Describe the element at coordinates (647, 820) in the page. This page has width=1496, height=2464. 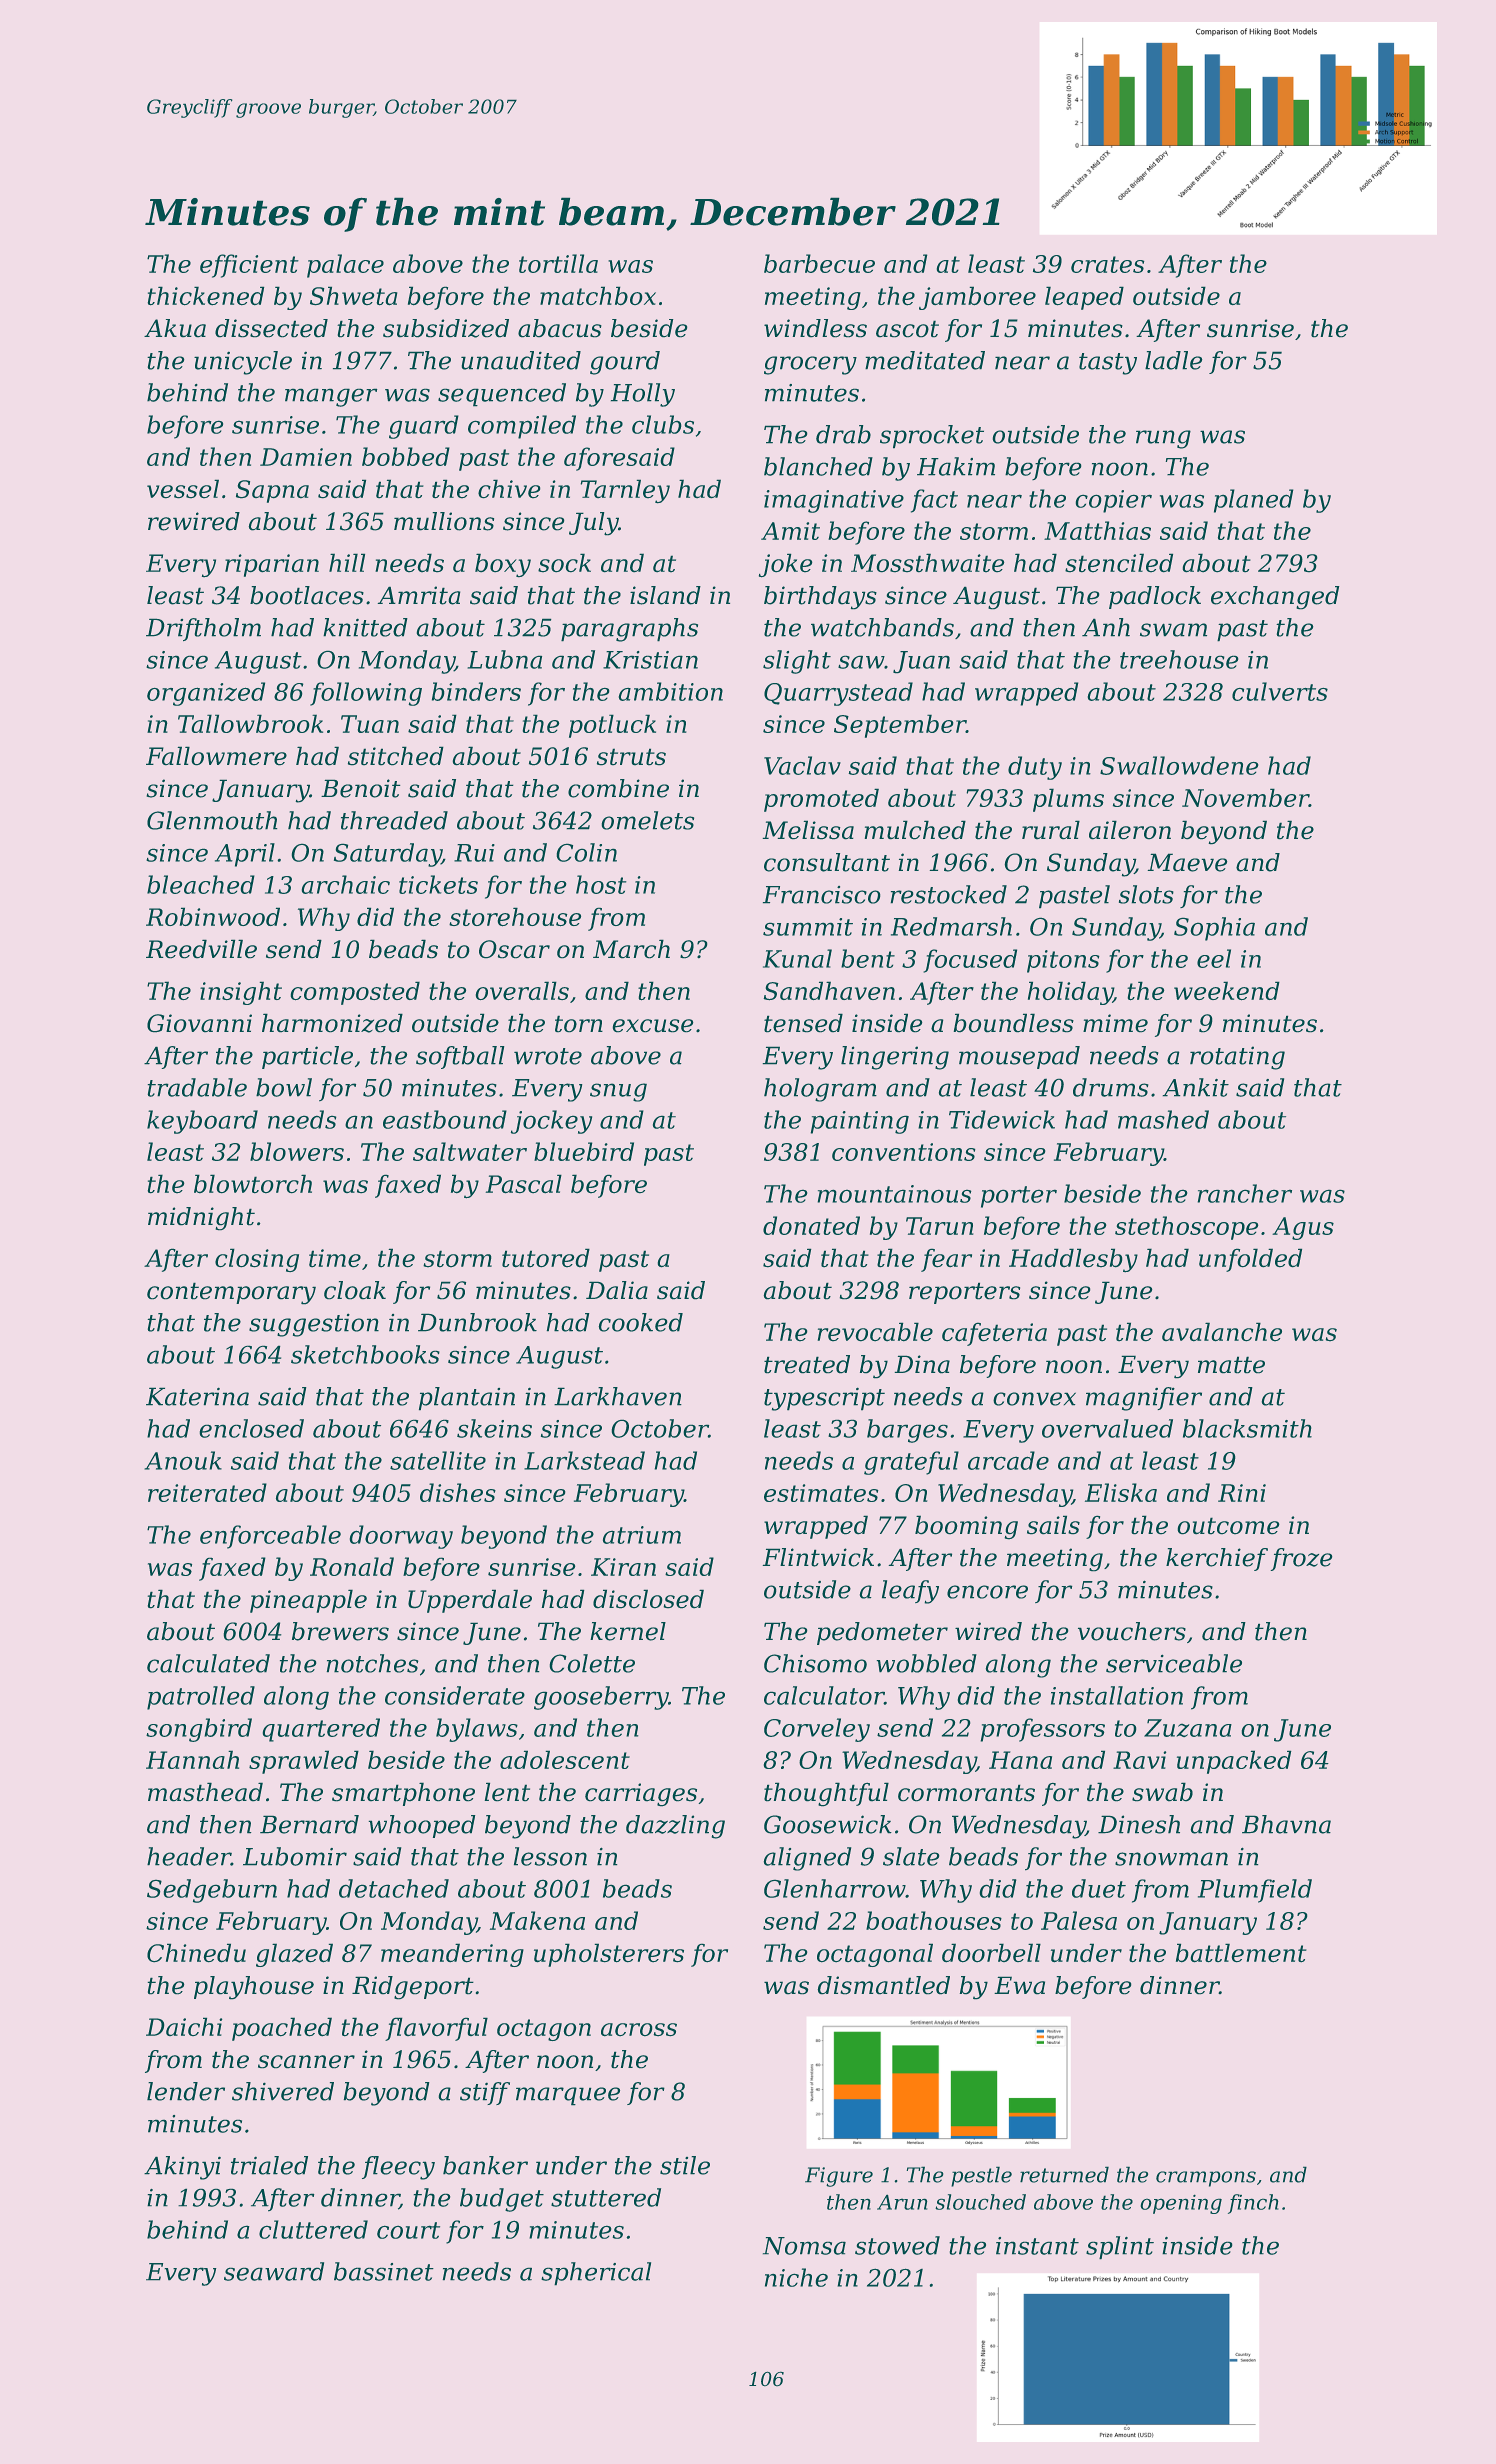
I see `omelets` at that location.
